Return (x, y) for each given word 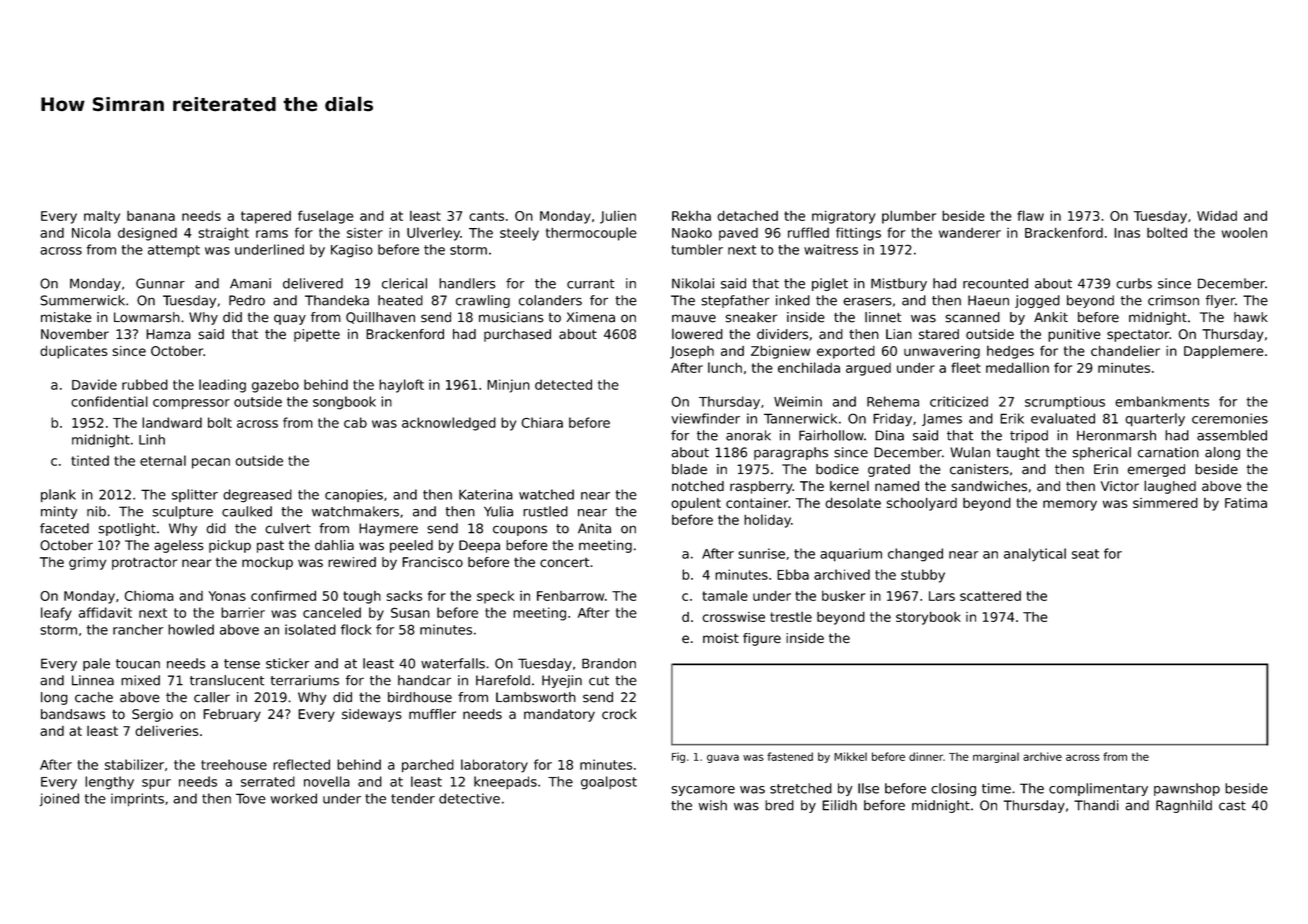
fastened (790, 756)
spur (156, 784)
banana (151, 216)
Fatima (1246, 503)
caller (212, 697)
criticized (959, 401)
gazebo (275, 386)
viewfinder (705, 418)
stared (939, 334)
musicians (511, 317)
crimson (1173, 300)
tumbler (697, 249)
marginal (996, 757)
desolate (853, 502)
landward (172, 422)
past (270, 547)
